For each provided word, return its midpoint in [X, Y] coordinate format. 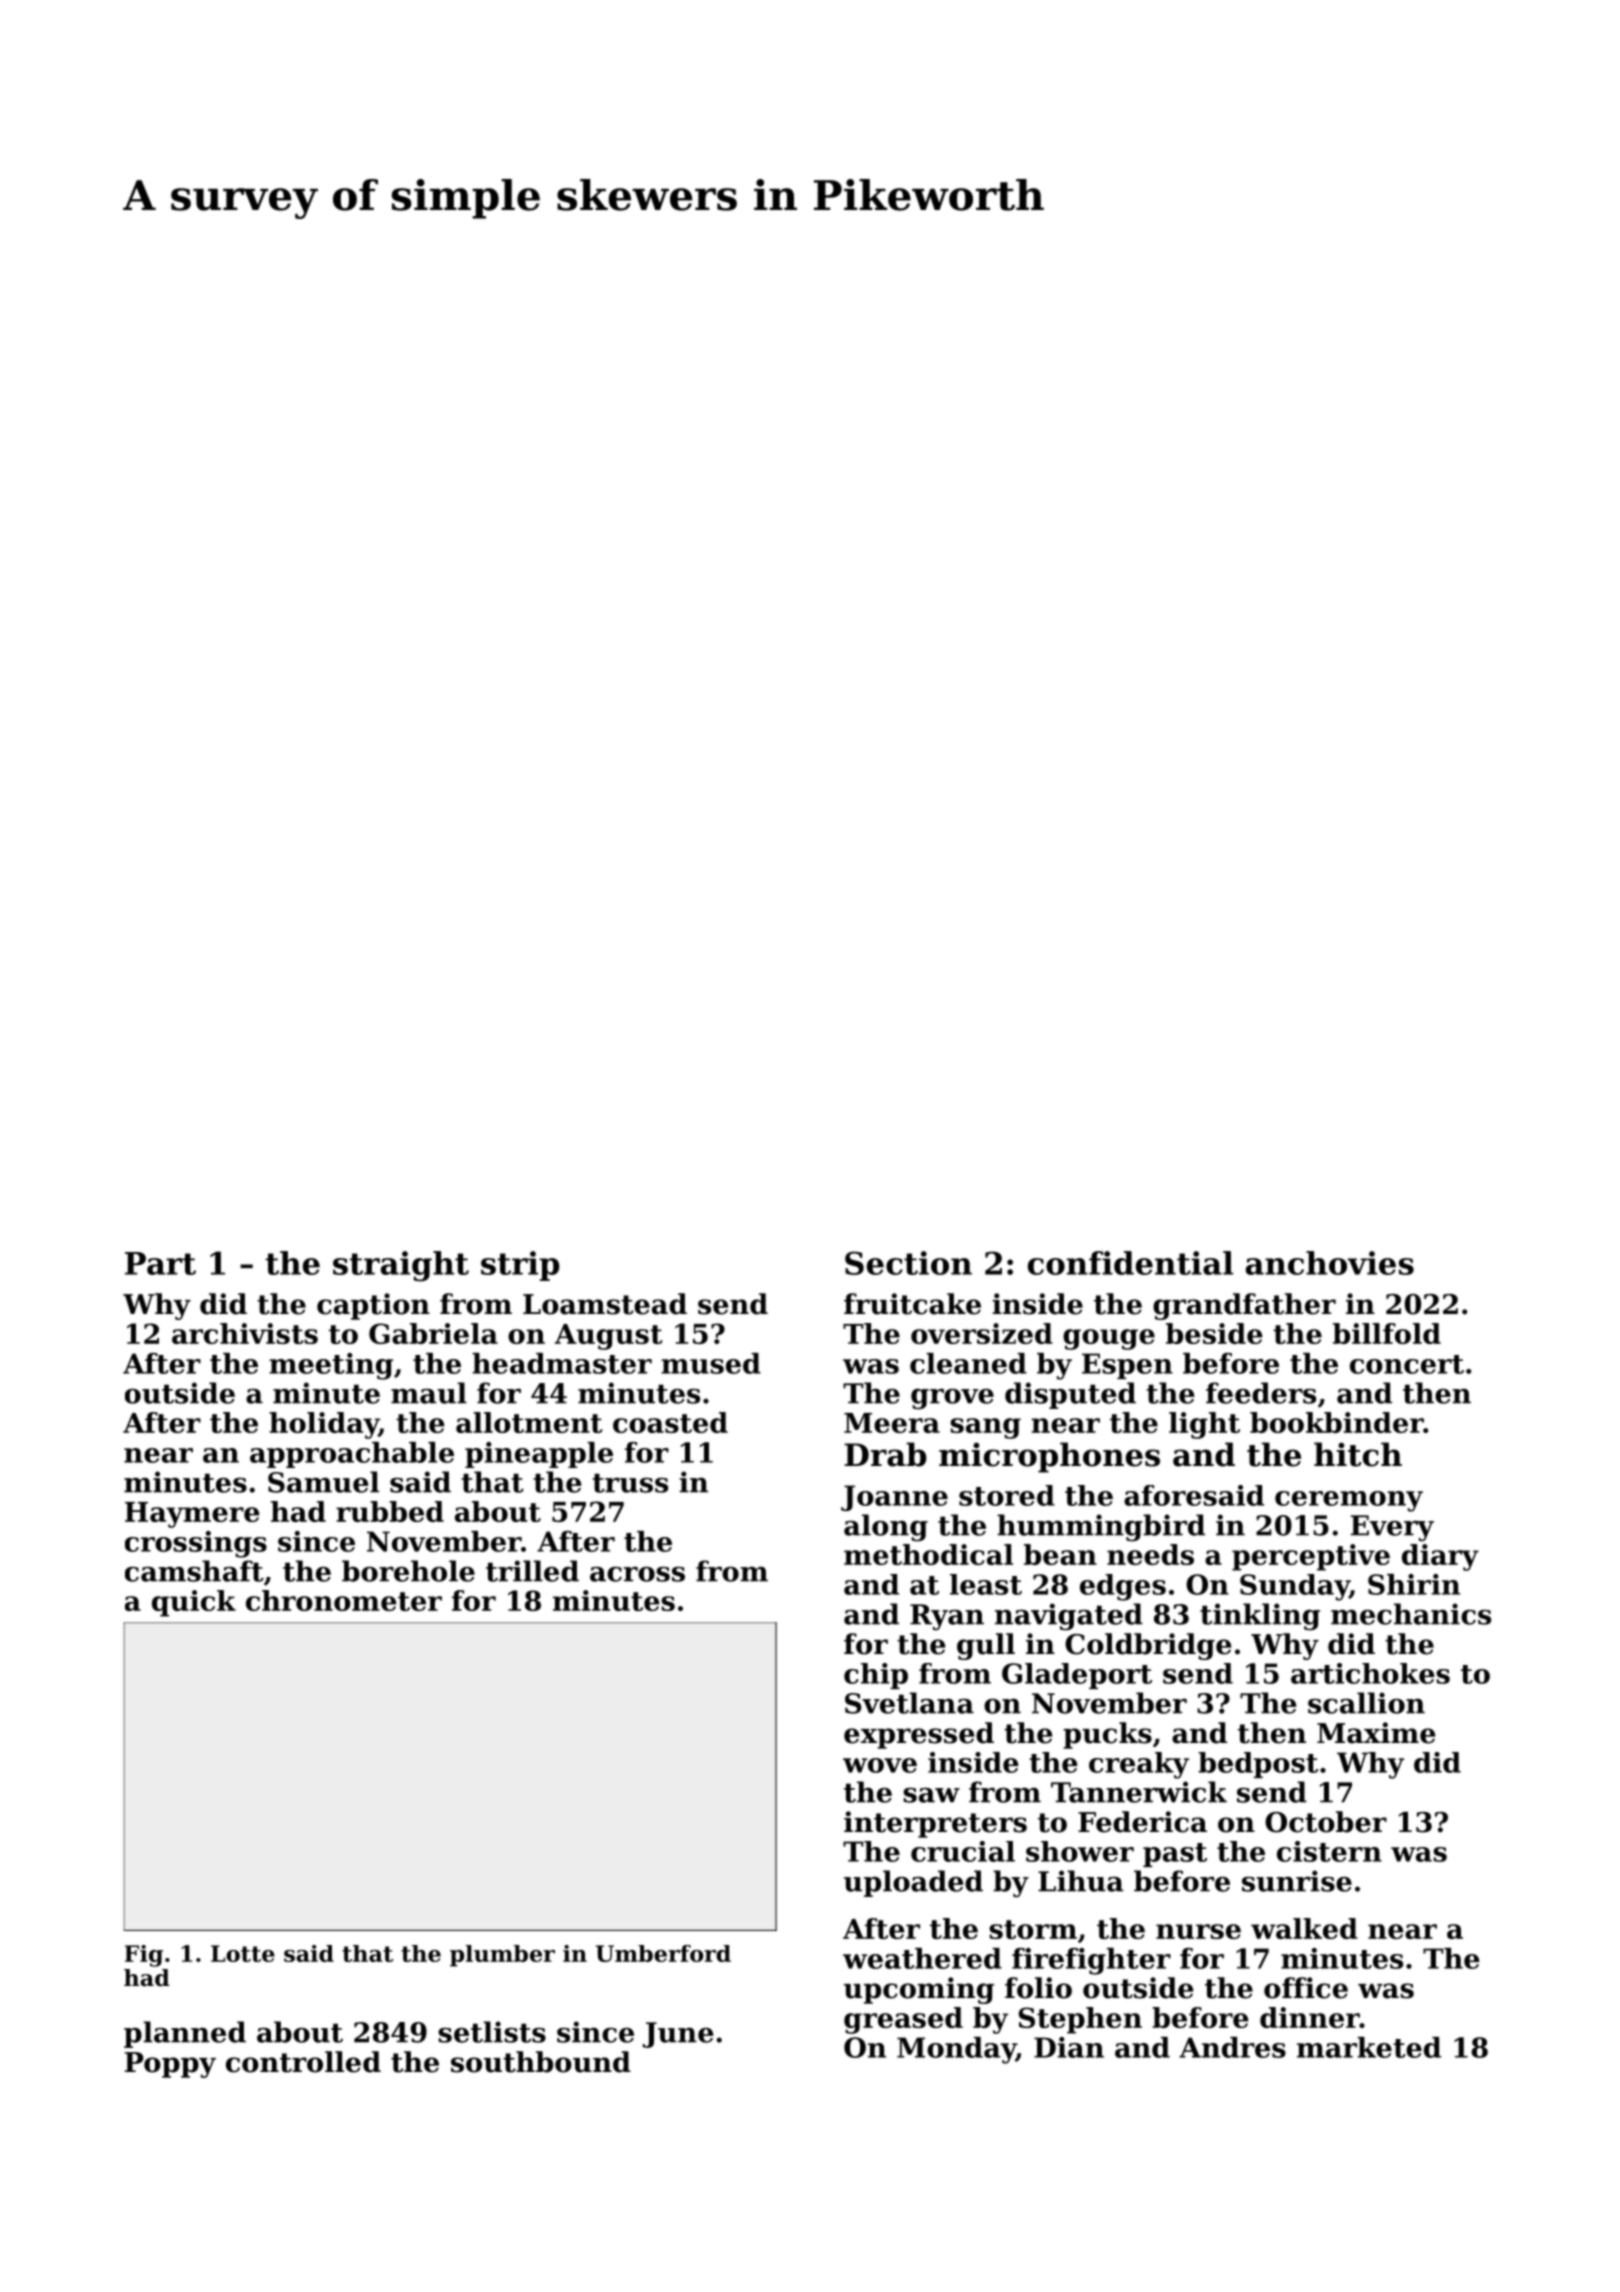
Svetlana [909, 1703]
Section [908, 1263]
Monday [956, 2050]
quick [194, 1603]
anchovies [1330, 1263]
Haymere [192, 1515]
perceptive [1311, 1557]
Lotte [243, 1953]
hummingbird [1101, 1528]
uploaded [913, 1883]
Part [160, 1263]
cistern [1329, 1851]
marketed [1369, 2047]
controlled [303, 2062]
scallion [1366, 1703]
